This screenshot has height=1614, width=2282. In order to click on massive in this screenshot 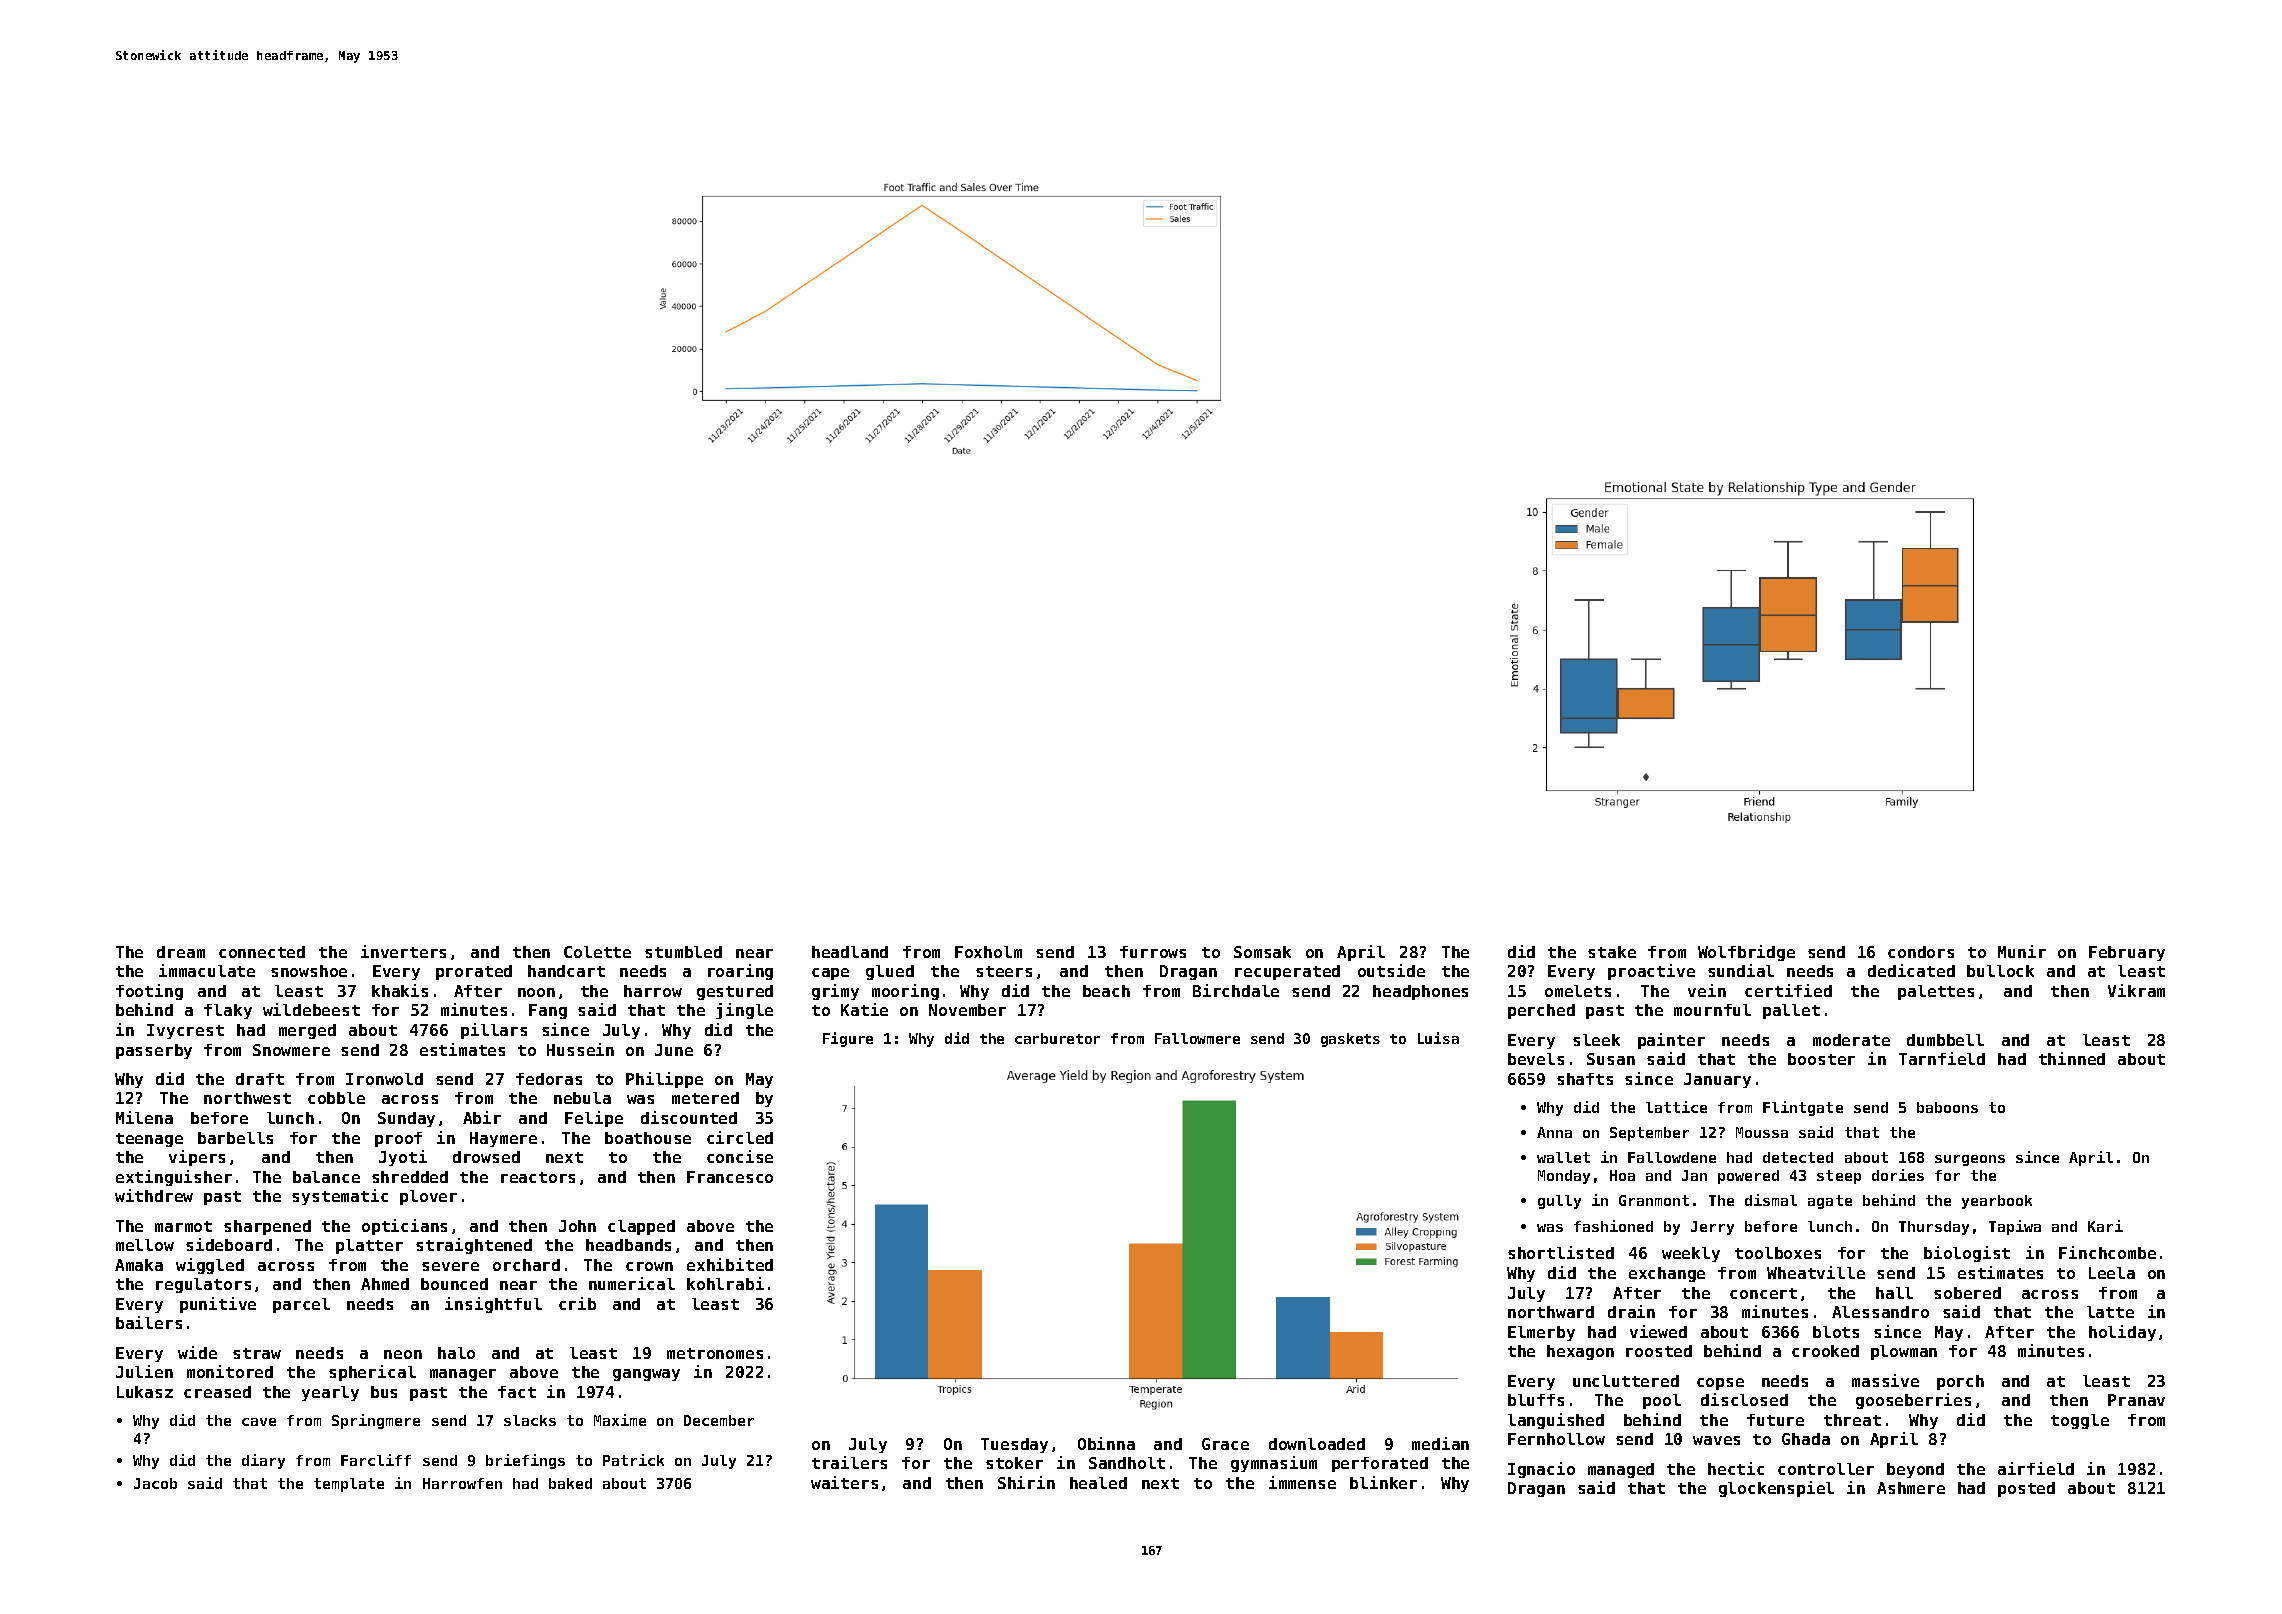, I will do `click(1885, 1380)`.
